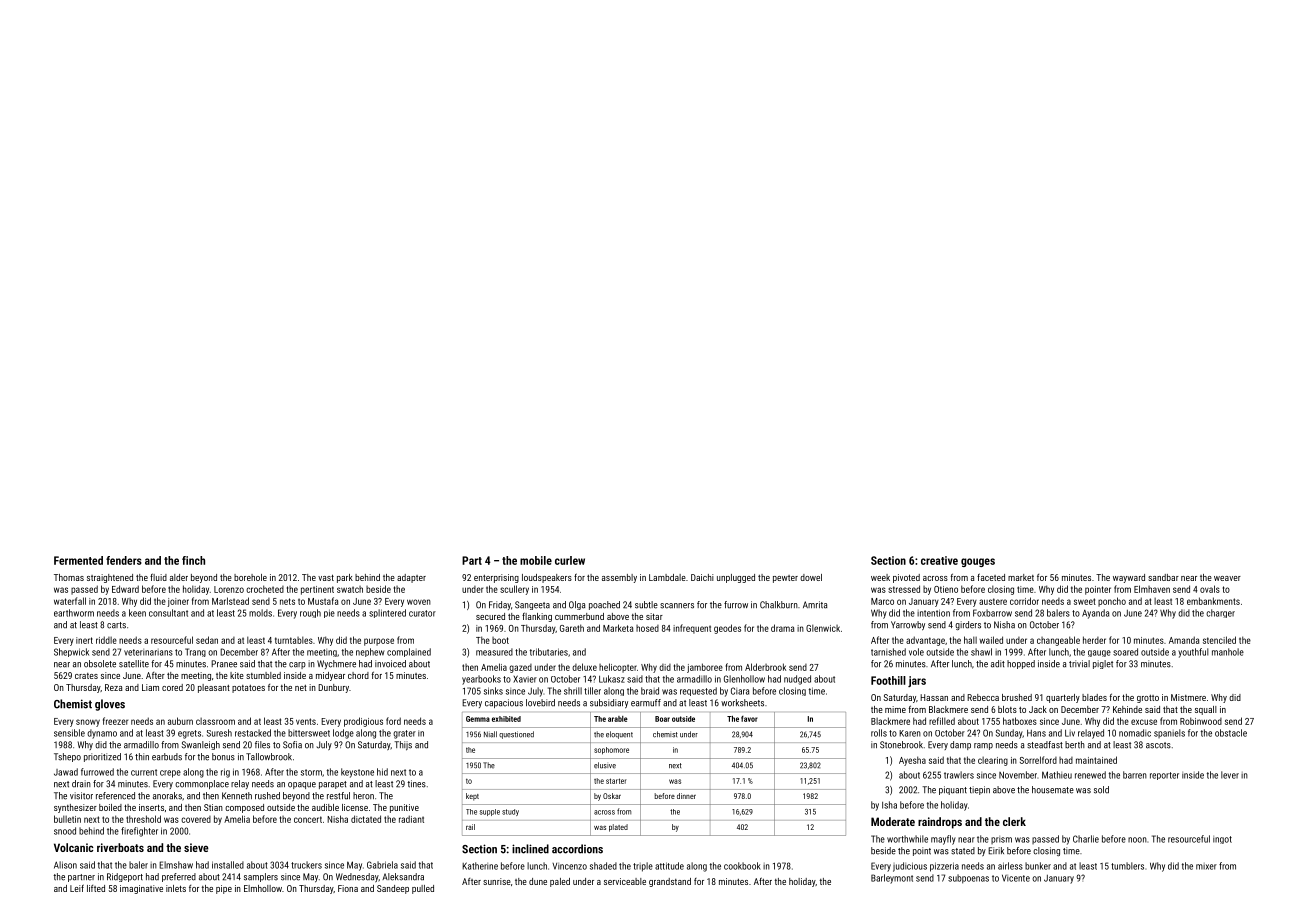 This screenshot has width=1308, height=924. I want to click on scullery, so click(514, 590).
